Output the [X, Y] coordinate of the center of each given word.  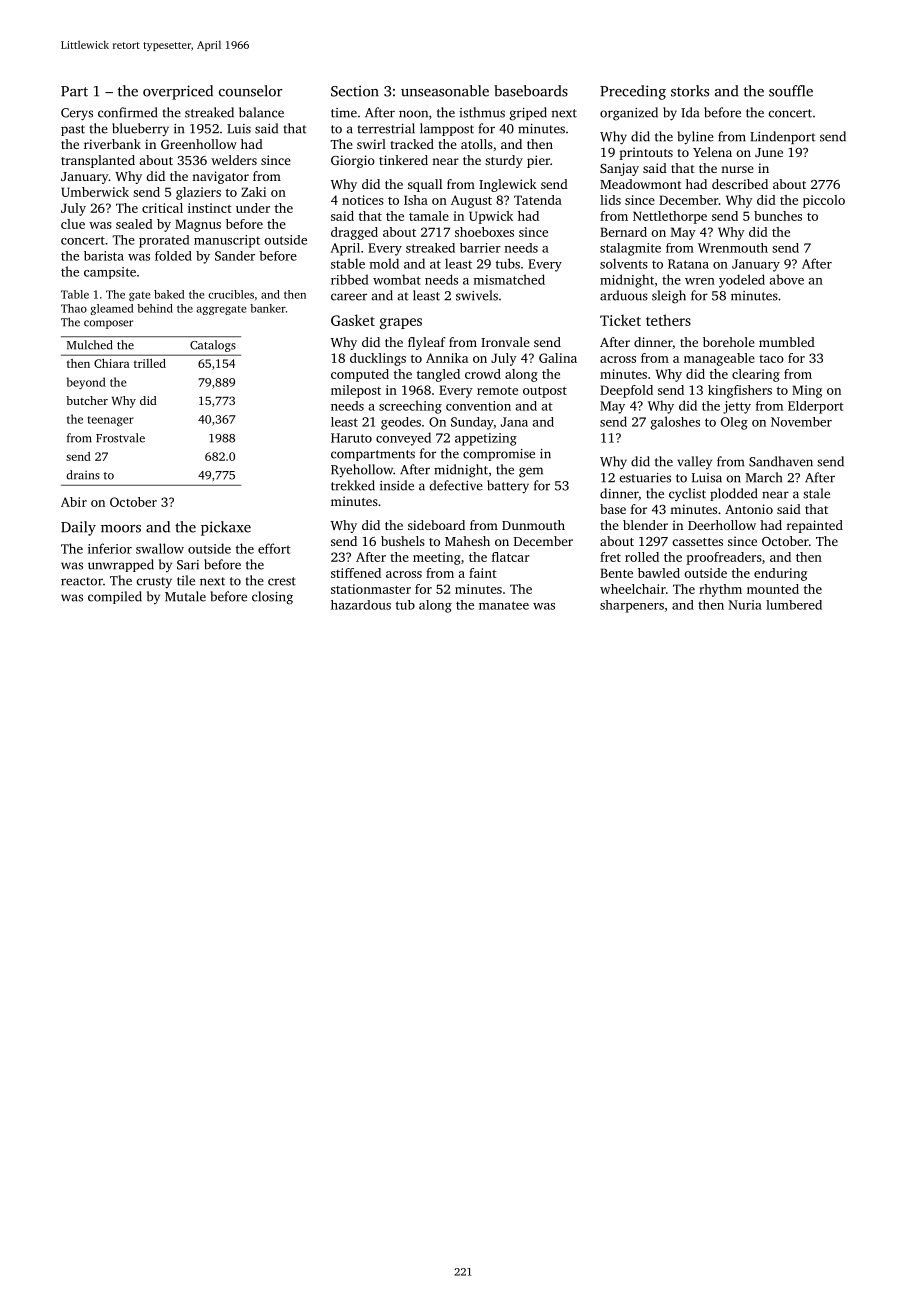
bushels [403, 541]
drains [83, 475]
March [764, 477]
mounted [773, 589]
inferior [110, 548]
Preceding [633, 92]
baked [169, 294]
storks [690, 91]
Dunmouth [533, 525]
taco [771, 359]
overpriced [178, 92]
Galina [558, 358]
